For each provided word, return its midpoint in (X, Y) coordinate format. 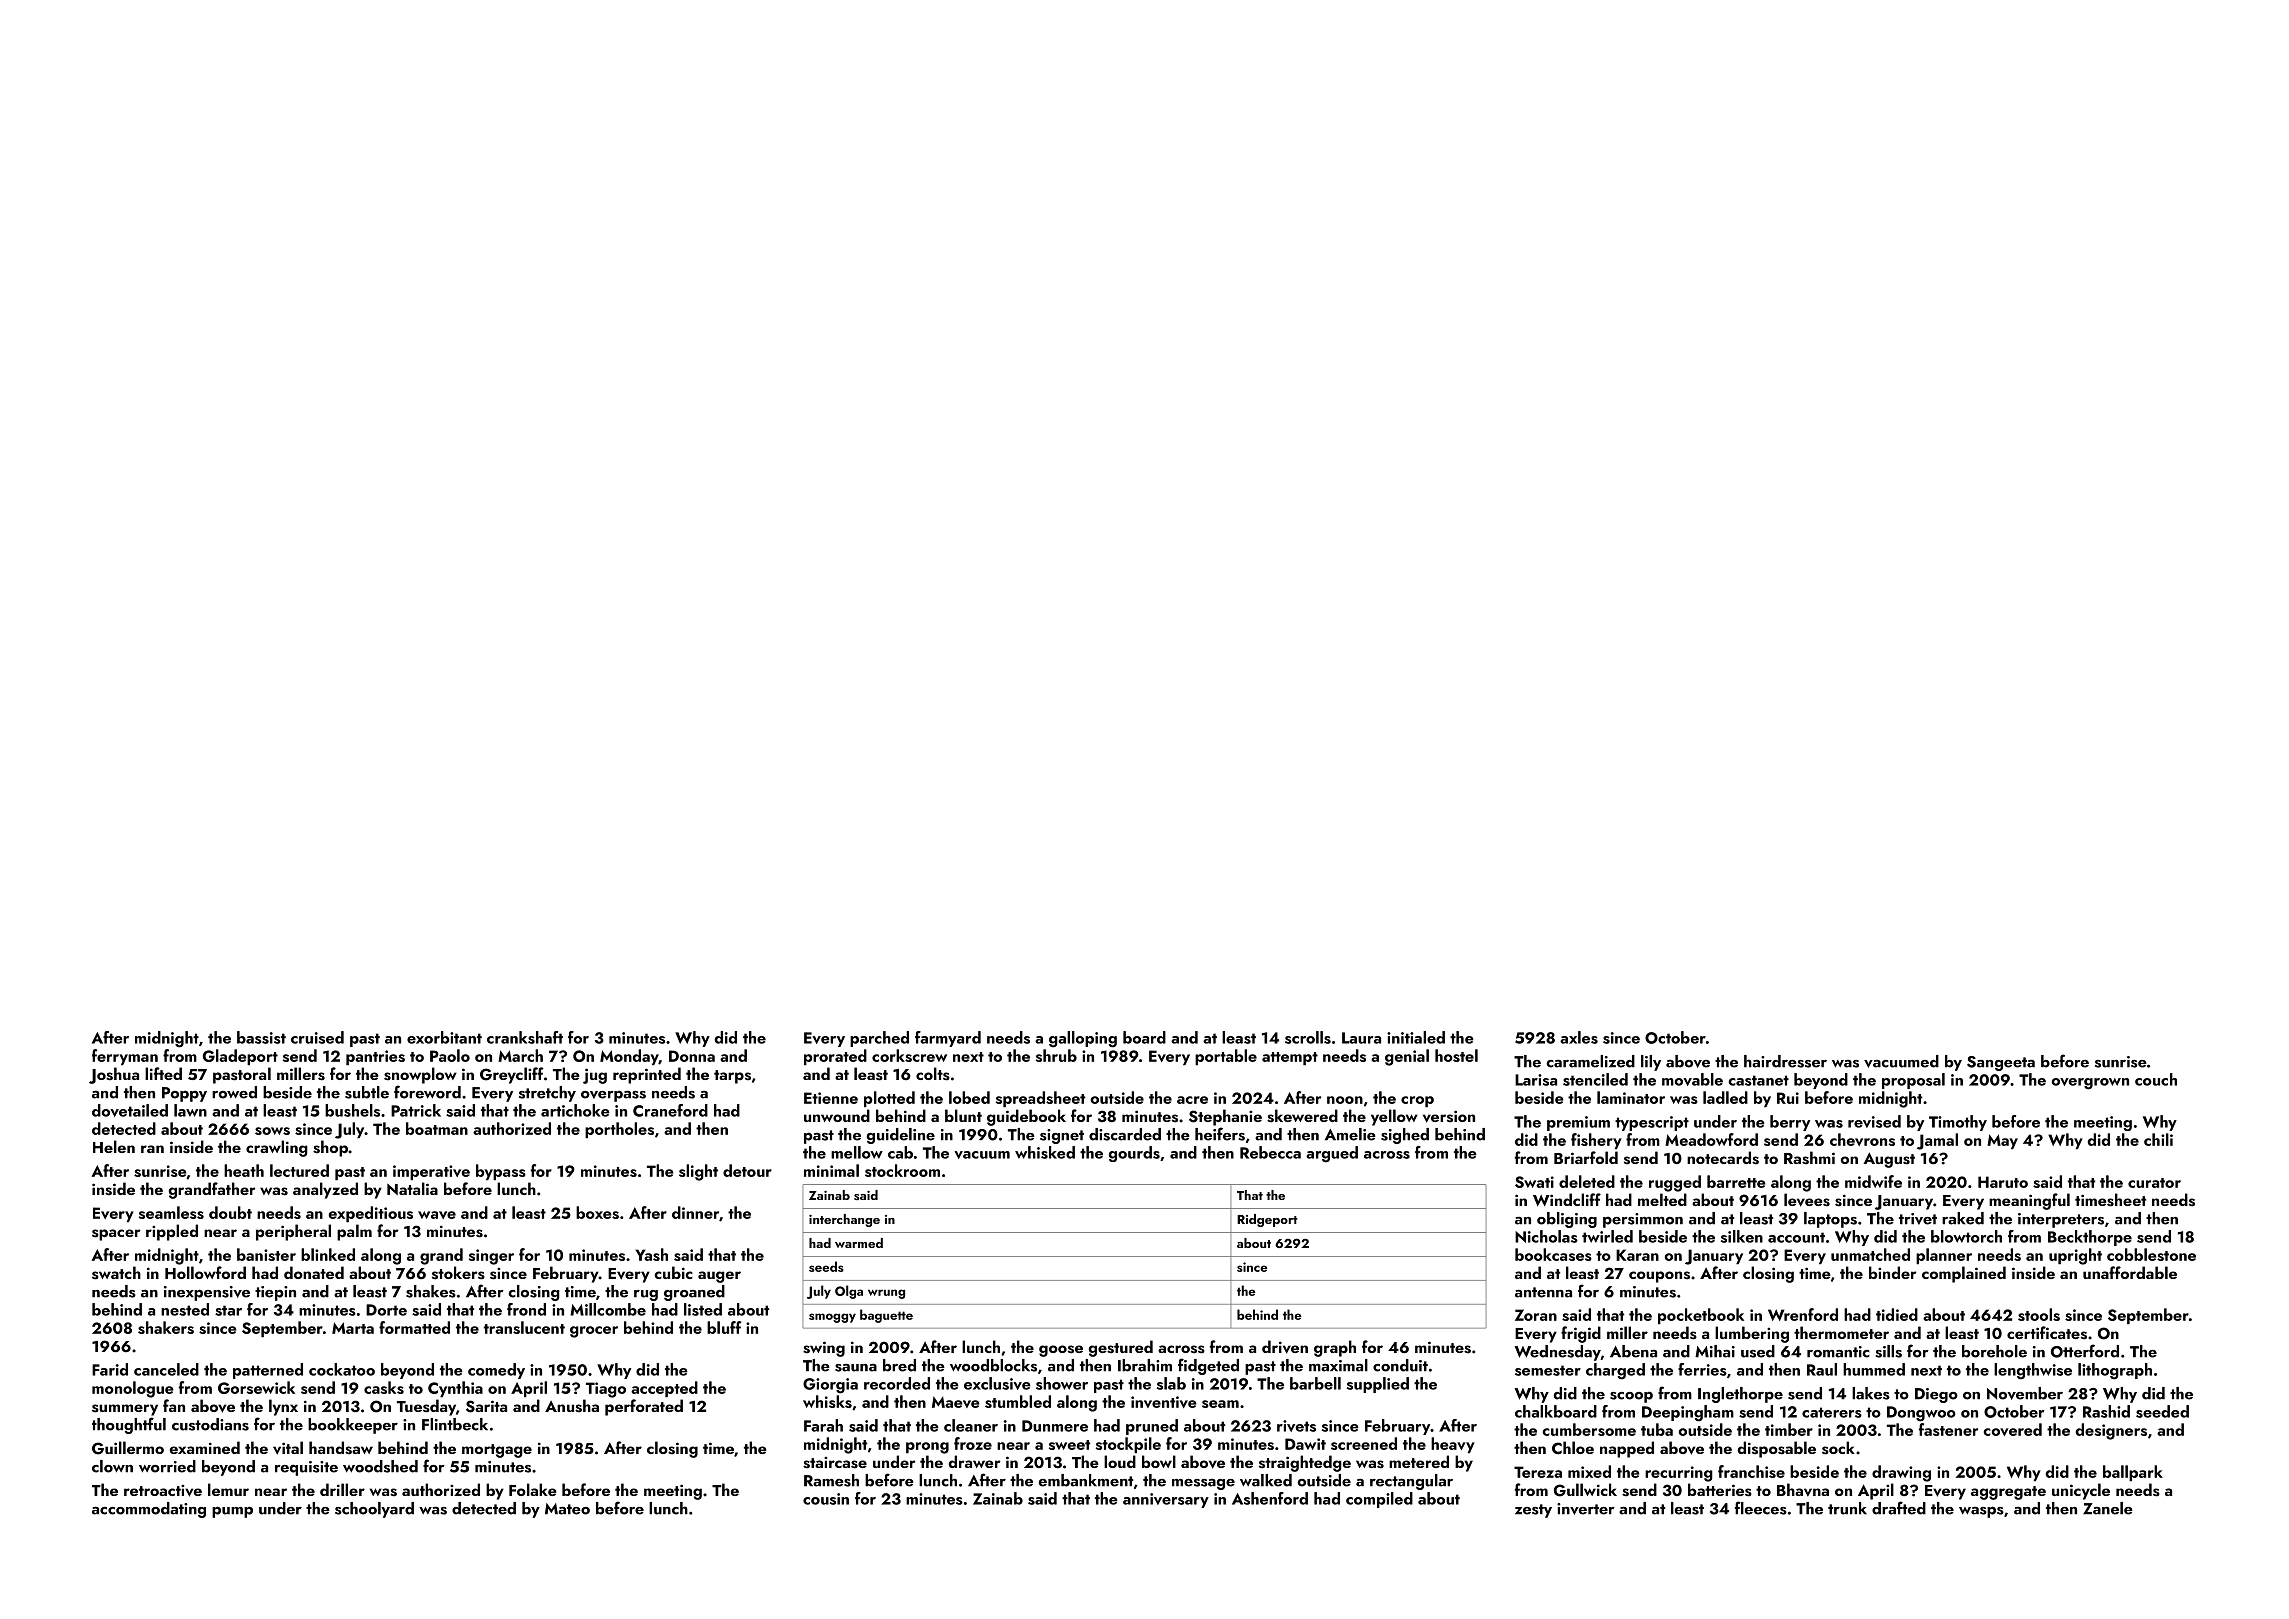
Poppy (184, 1094)
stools (2039, 1314)
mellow (857, 1152)
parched (879, 1039)
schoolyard (374, 1510)
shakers (166, 1327)
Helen (114, 1146)
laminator (1631, 1097)
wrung (886, 1294)
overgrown (2090, 1084)
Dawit (1305, 1444)
